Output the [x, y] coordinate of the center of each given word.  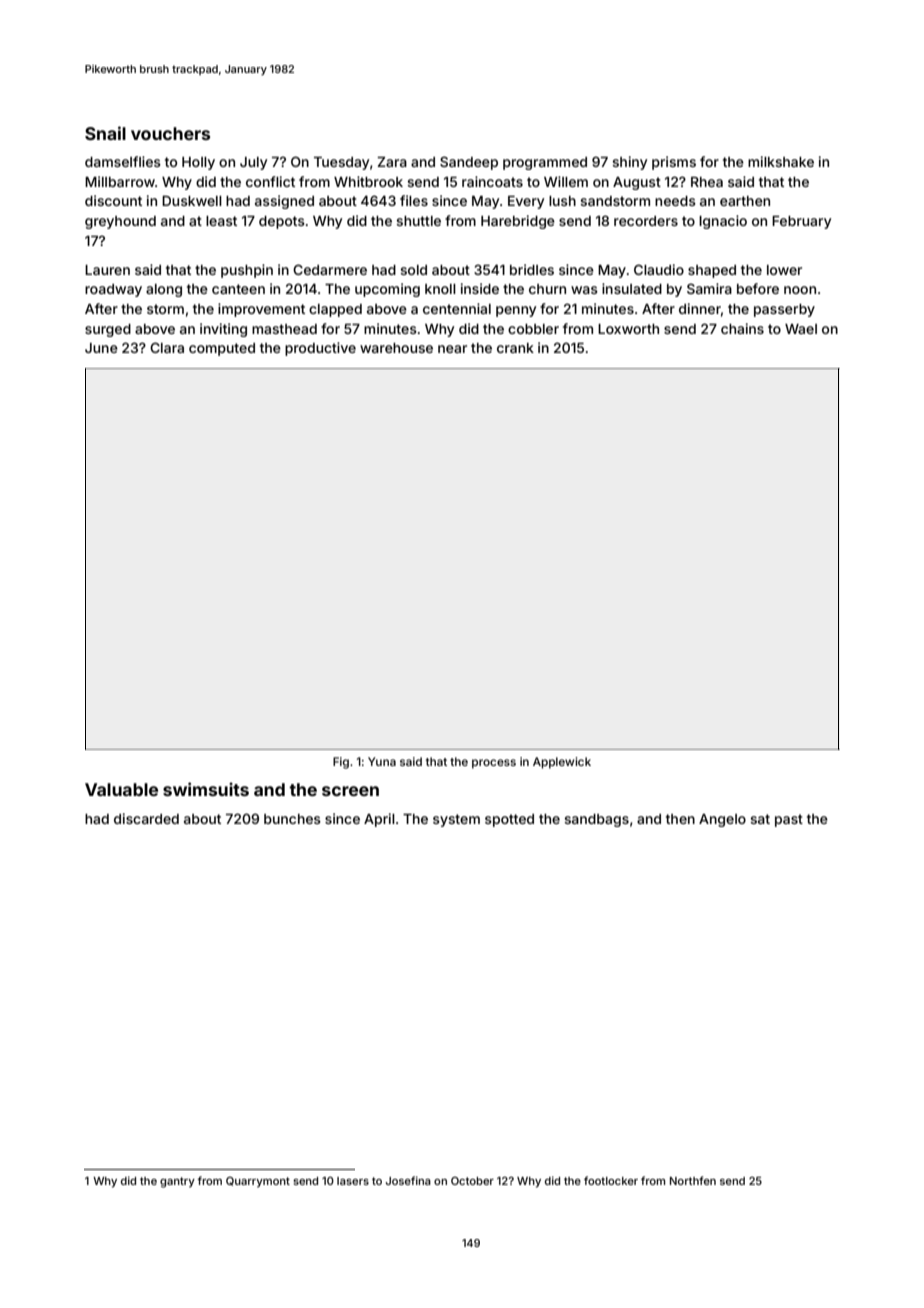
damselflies [123, 161]
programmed [545, 163]
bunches [292, 819]
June [101, 348]
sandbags [596, 820]
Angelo [722, 820]
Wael [801, 329]
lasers [353, 1181]
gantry [177, 1182]
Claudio [659, 269]
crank [515, 348]
